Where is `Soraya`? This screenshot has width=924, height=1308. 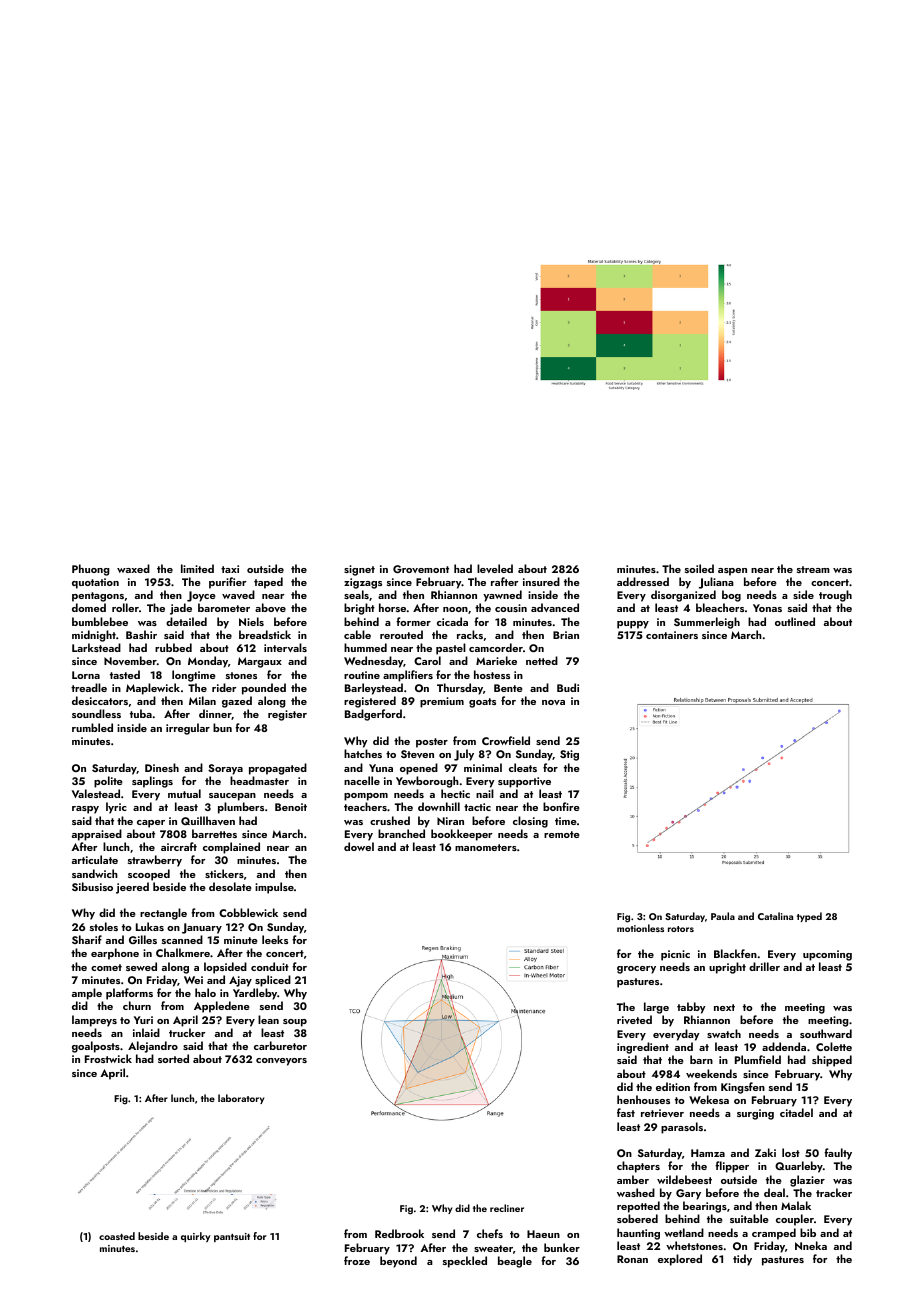
Soraya is located at coordinates (225, 769).
